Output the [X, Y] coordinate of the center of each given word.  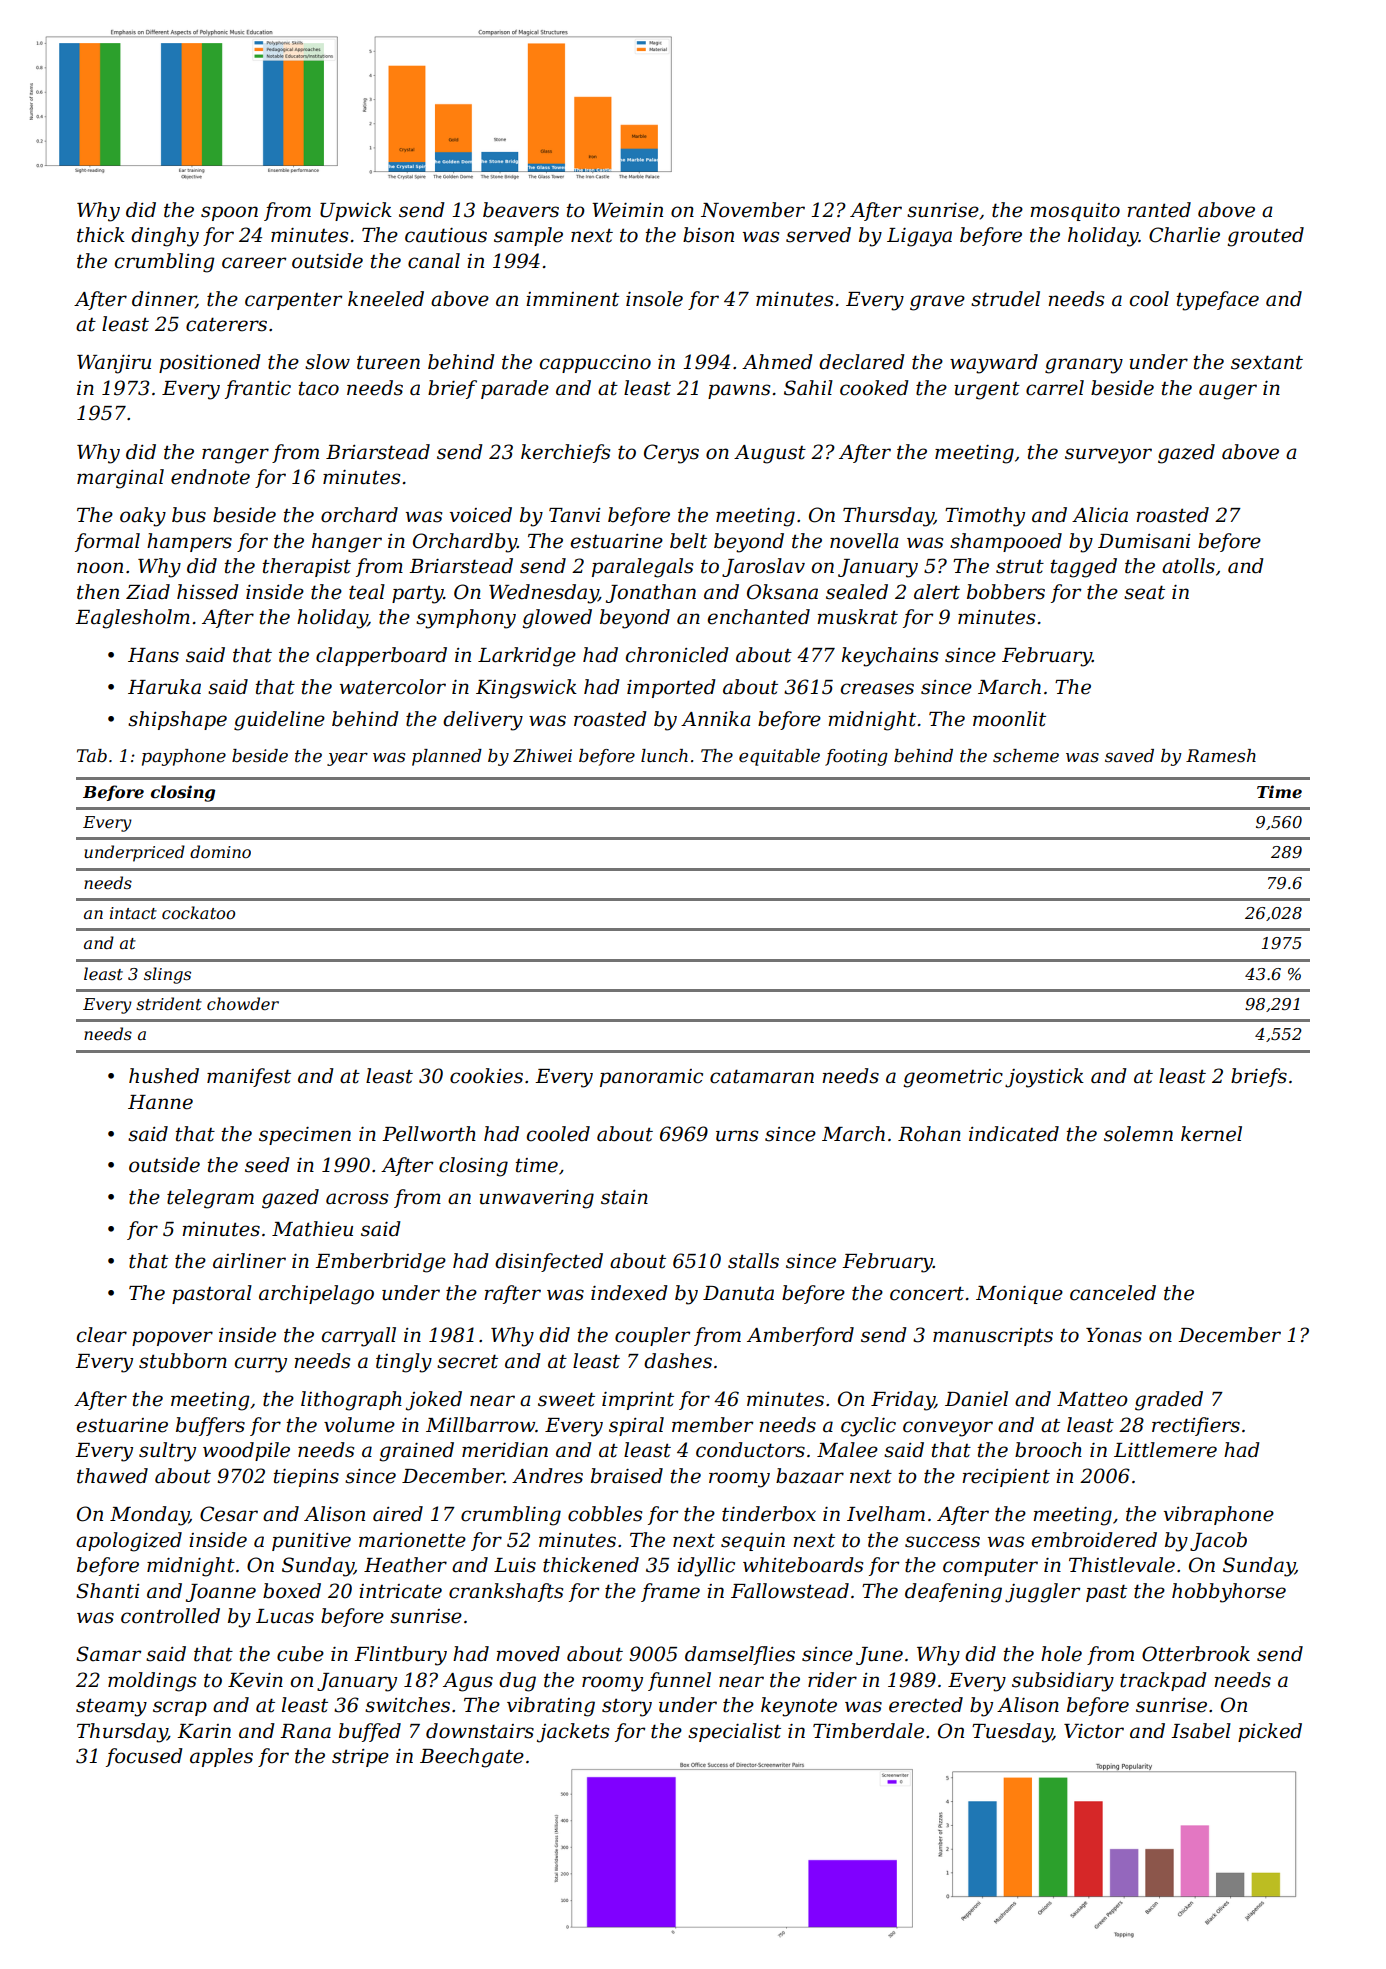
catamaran [762, 1076]
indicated [1014, 1134]
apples [221, 1757]
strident [169, 1003]
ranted [1159, 210]
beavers [521, 210]
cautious [446, 235]
